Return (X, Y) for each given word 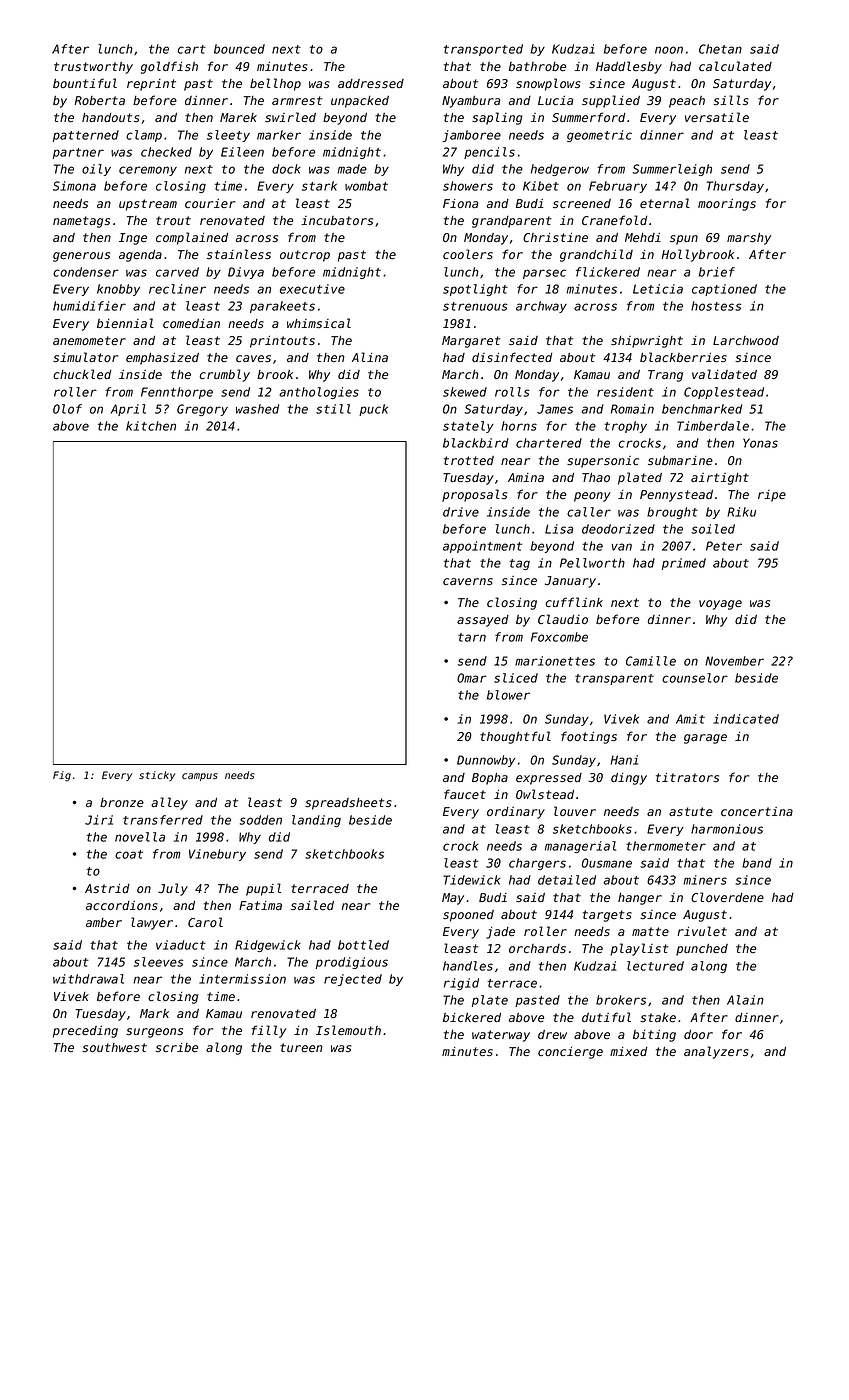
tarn (472, 637)
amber (104, 922)
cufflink (574, 602)
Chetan (720, 49)
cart (192, 49)
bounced (239, 49)
